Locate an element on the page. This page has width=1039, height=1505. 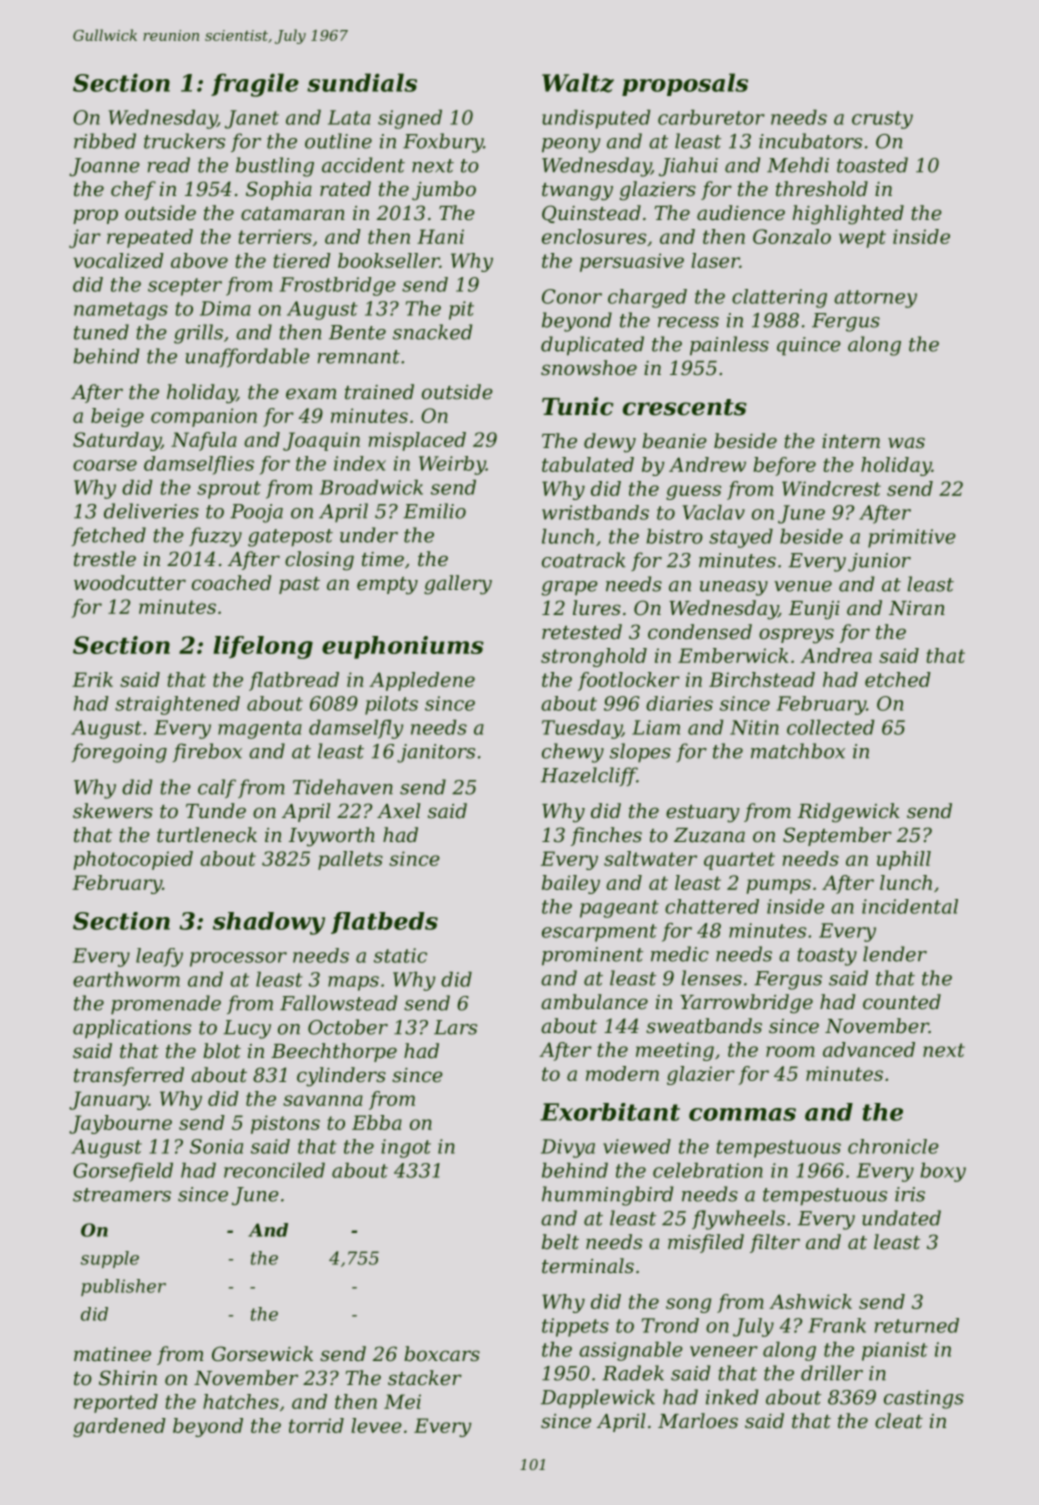
audience is located at coordinates (741, 213).
